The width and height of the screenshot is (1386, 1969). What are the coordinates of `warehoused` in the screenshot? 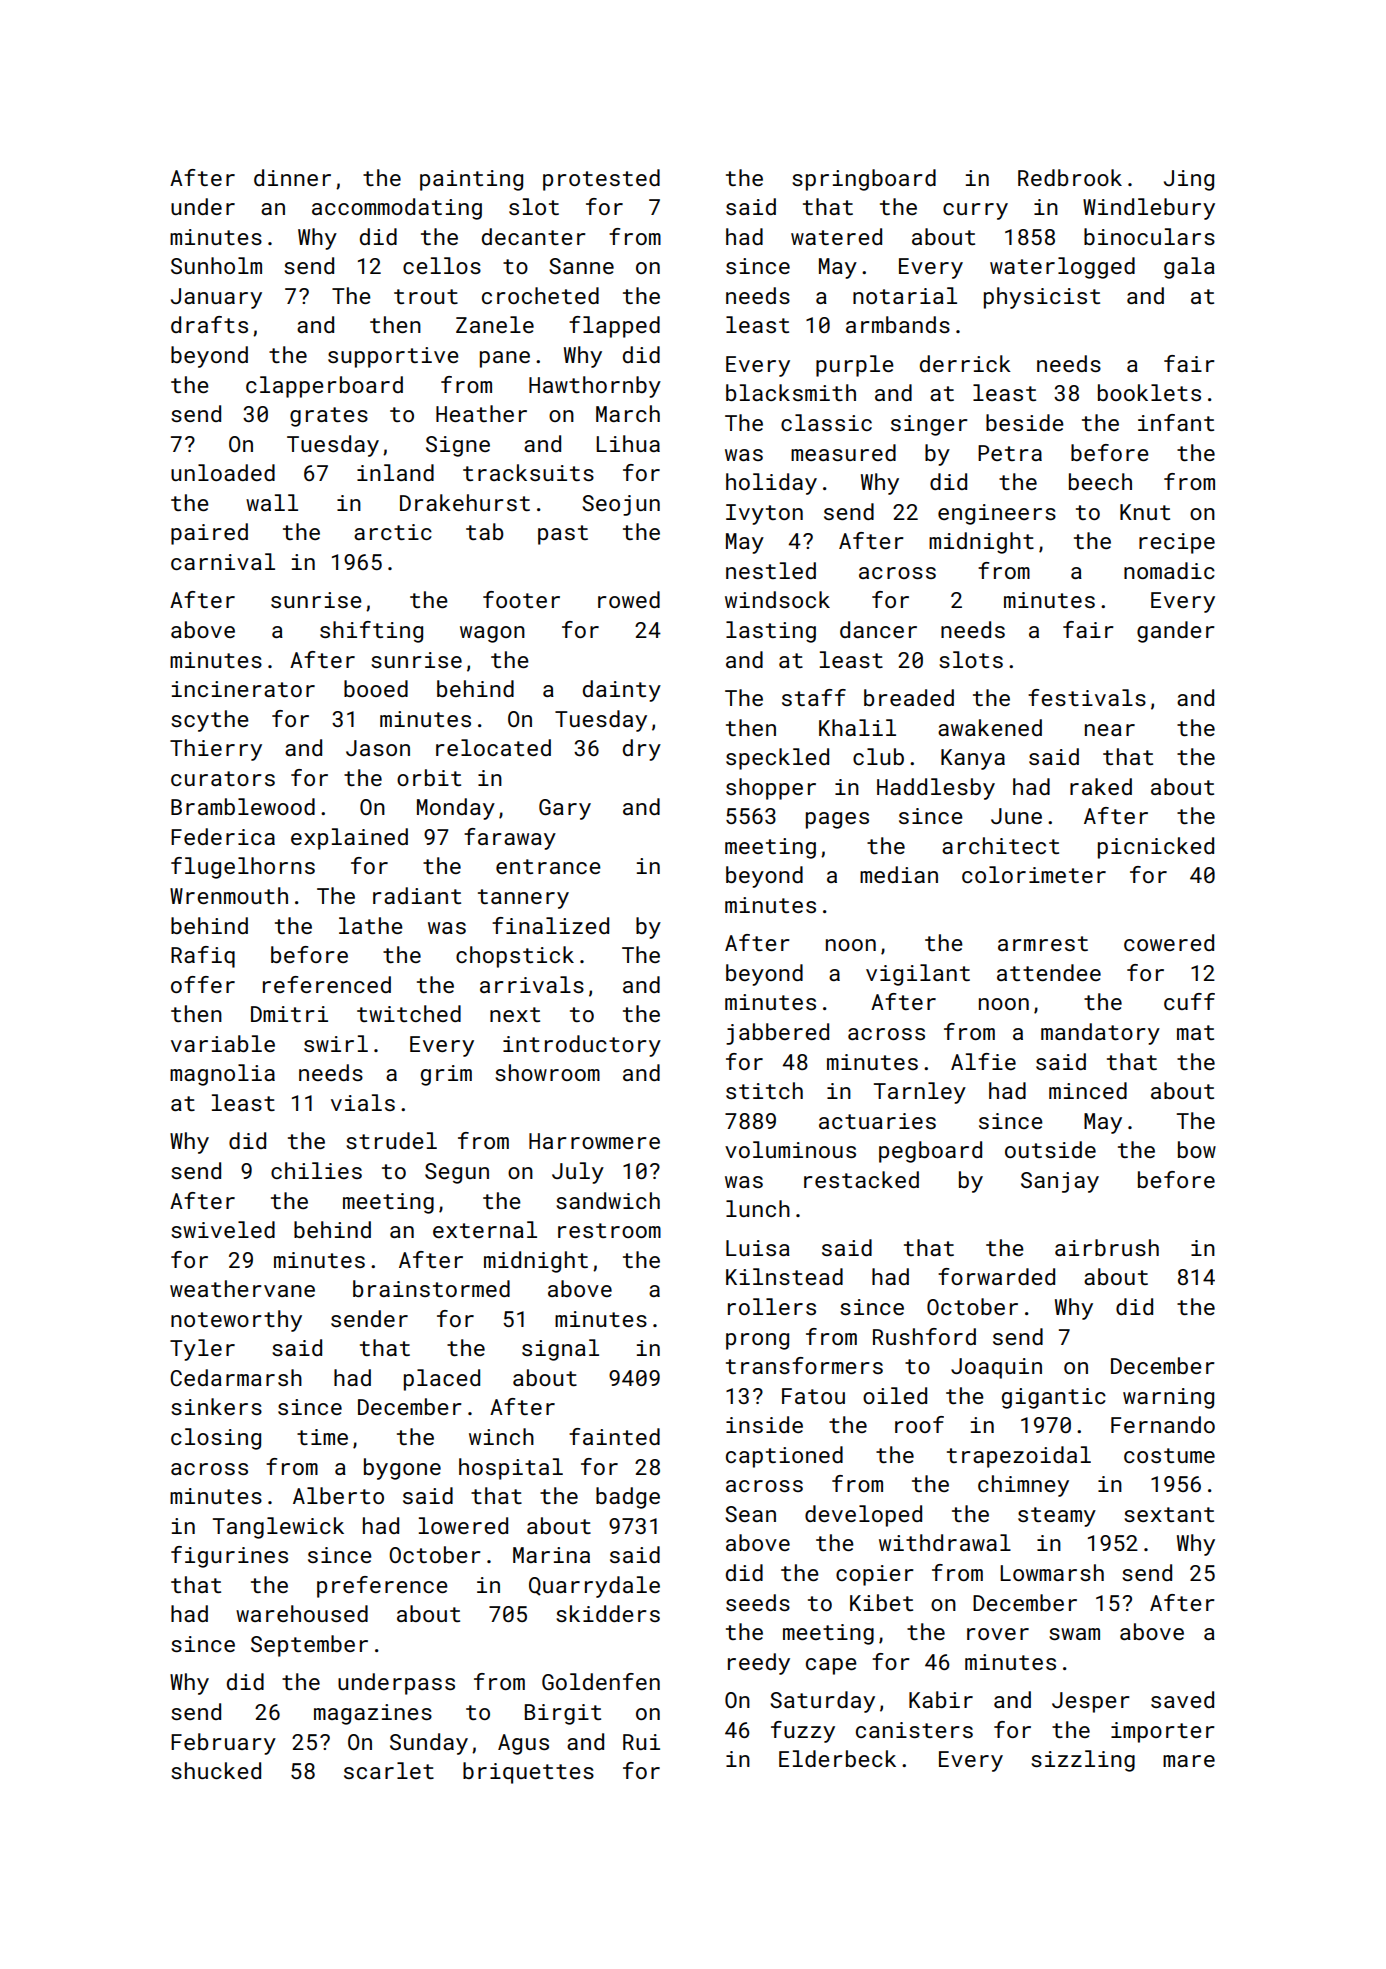 It's located at (302, 1613).
